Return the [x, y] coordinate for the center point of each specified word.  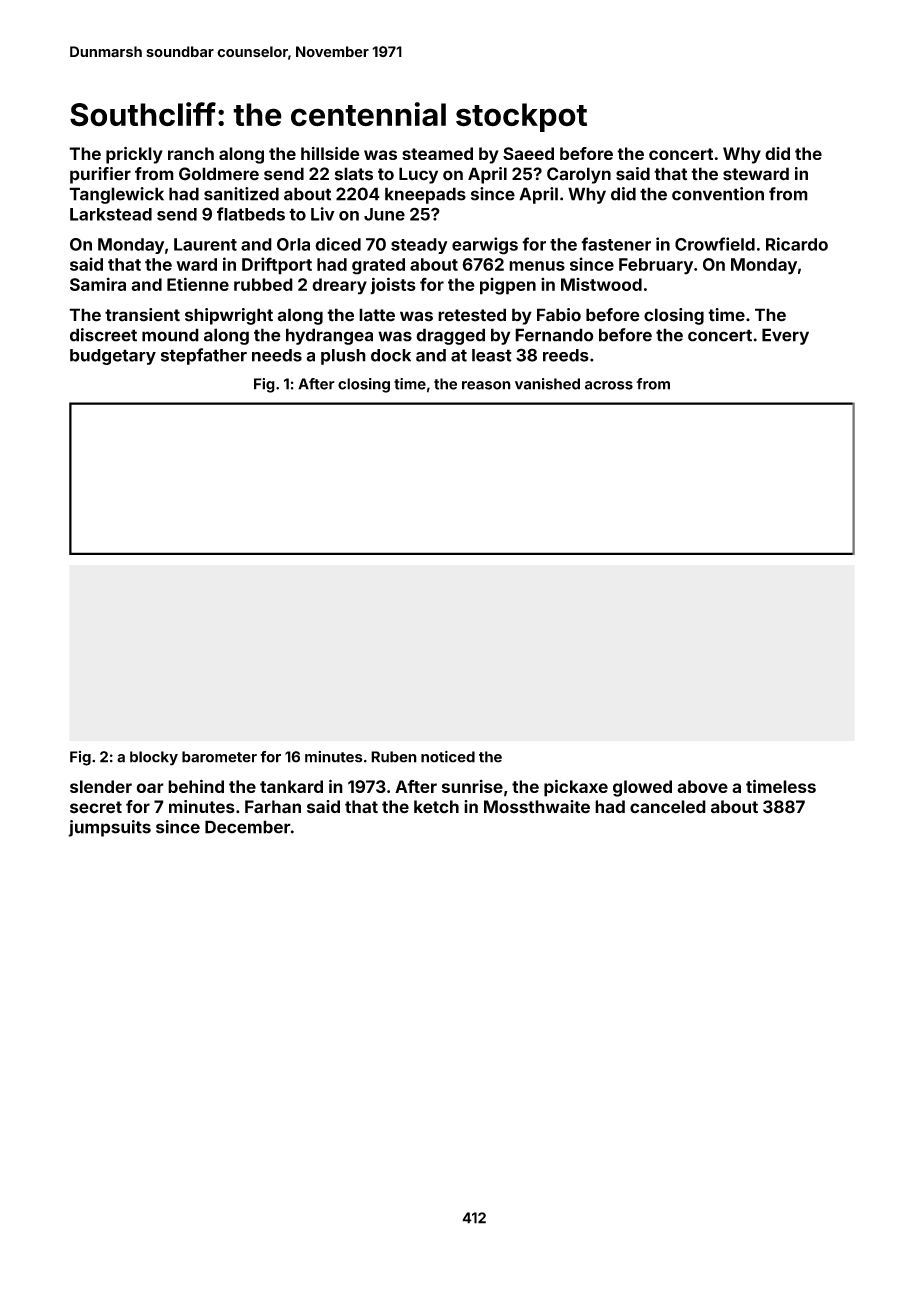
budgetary [113, 357]
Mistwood [601, 284]
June [384, 214]
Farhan [273, 807]
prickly [134, 155]
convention [718, 194]
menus [537, 266]
